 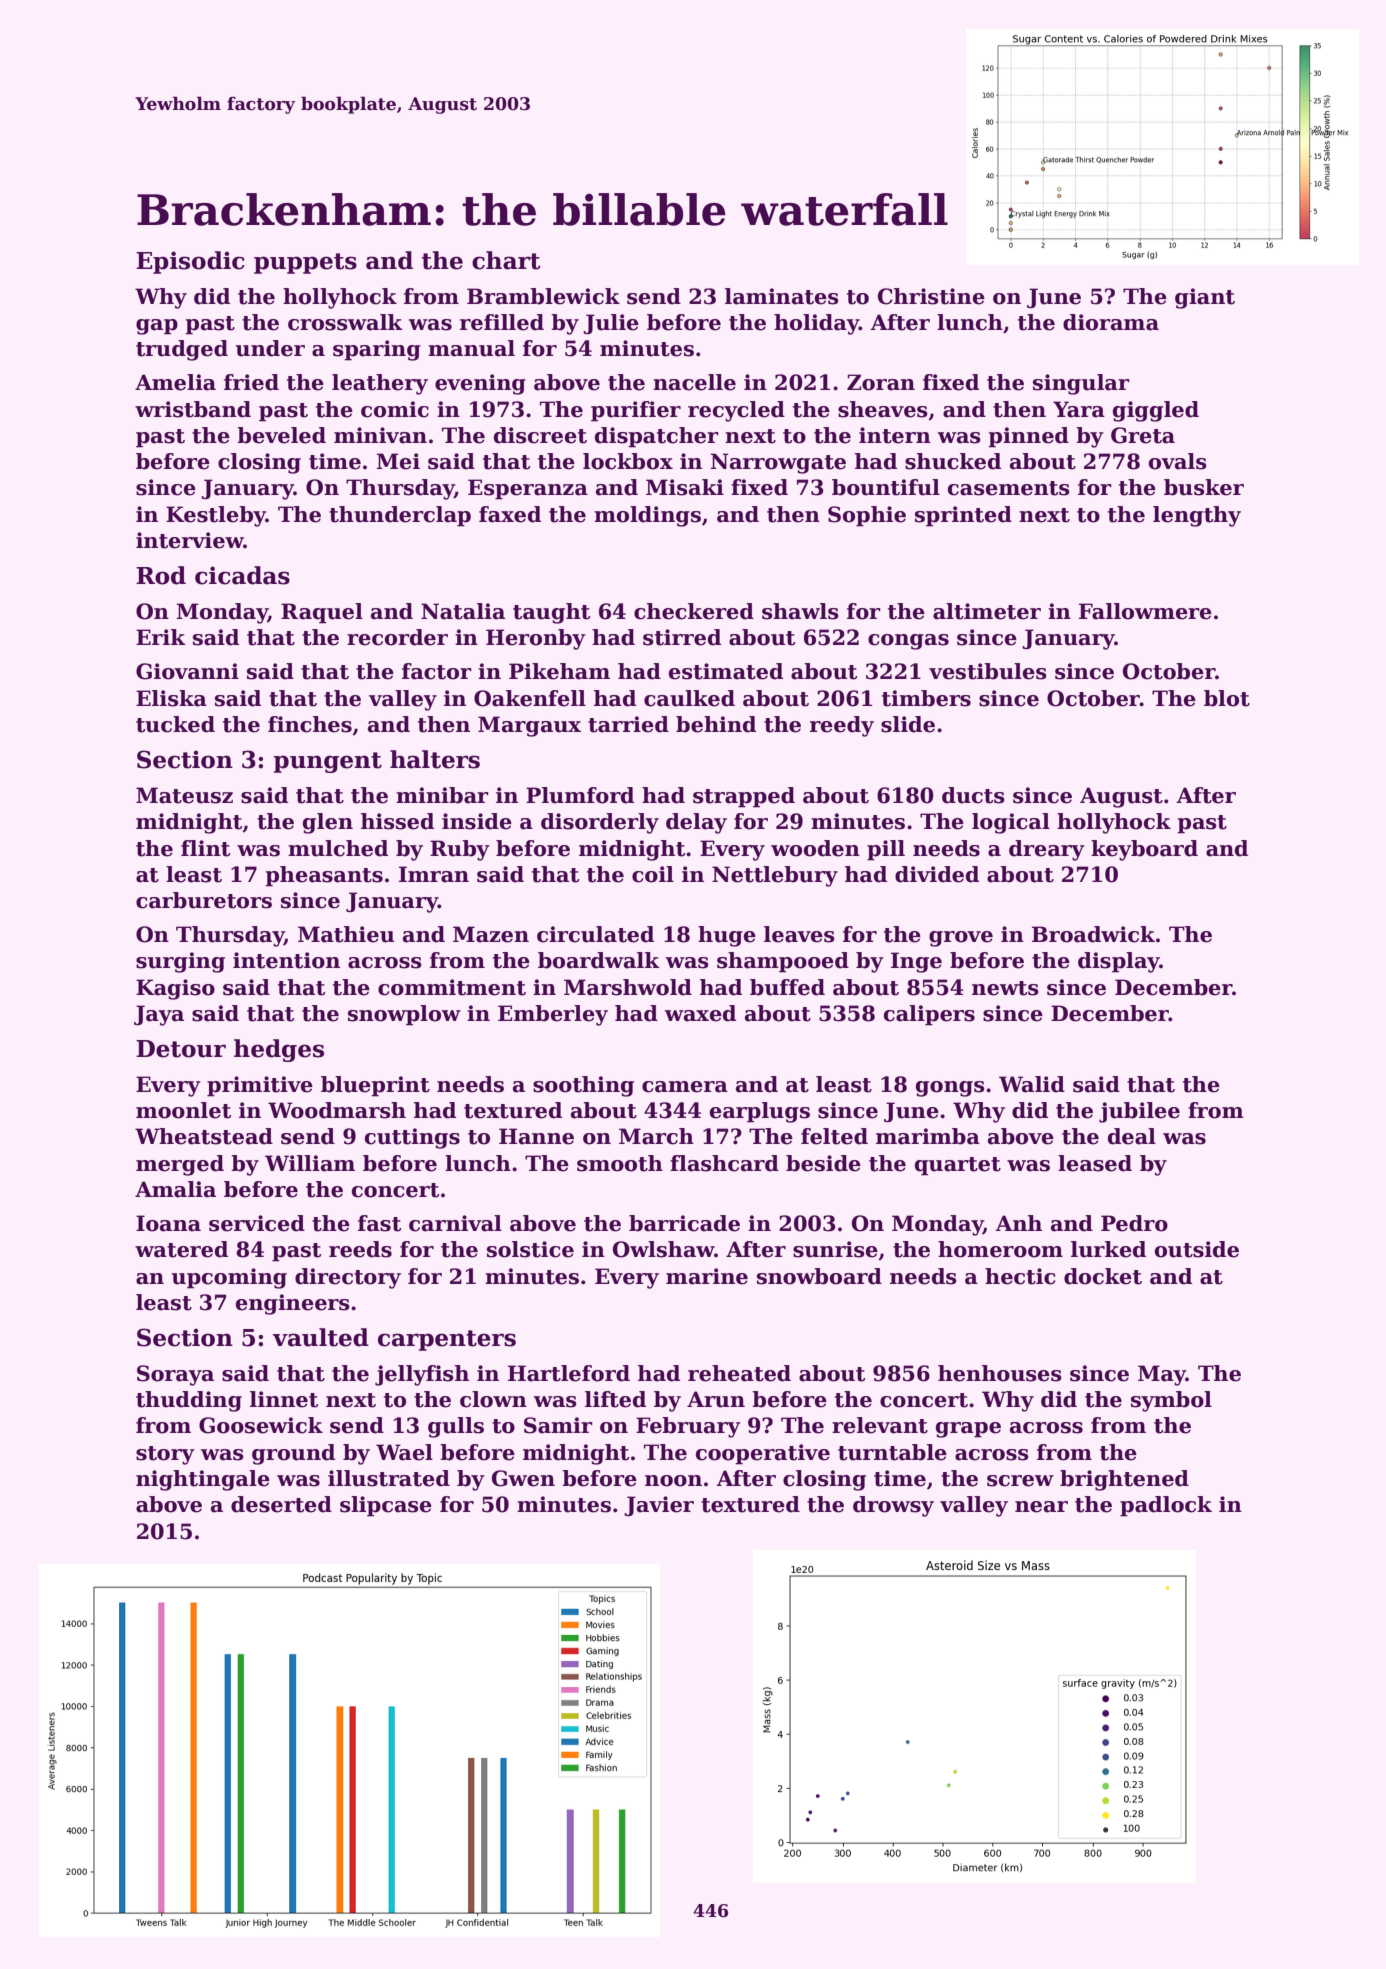 What do you see at coordinates (183, 1110) in the image?
I see `moonlet` at bounding box center [183, 1110].
